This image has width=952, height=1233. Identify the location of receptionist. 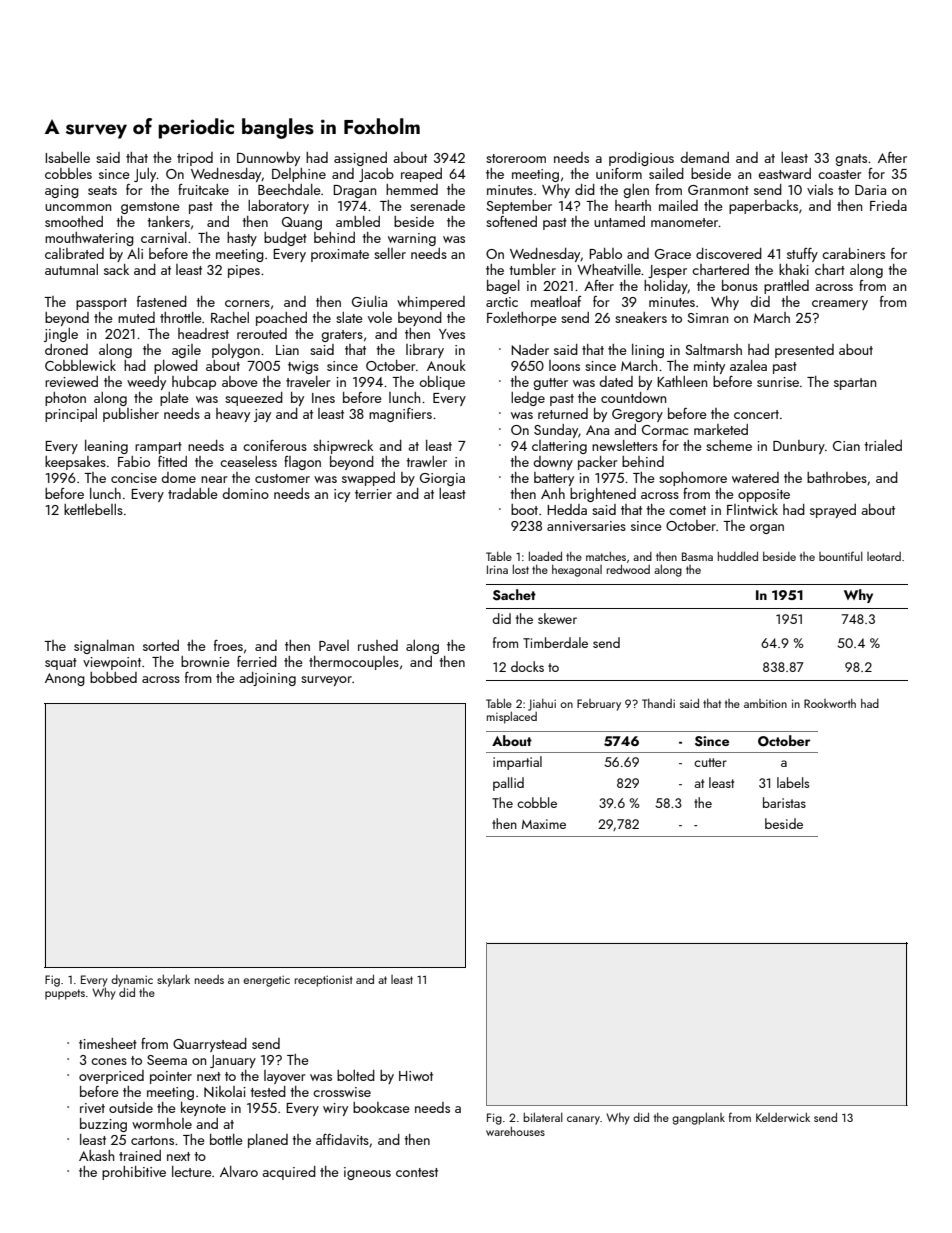
(324, 981).
